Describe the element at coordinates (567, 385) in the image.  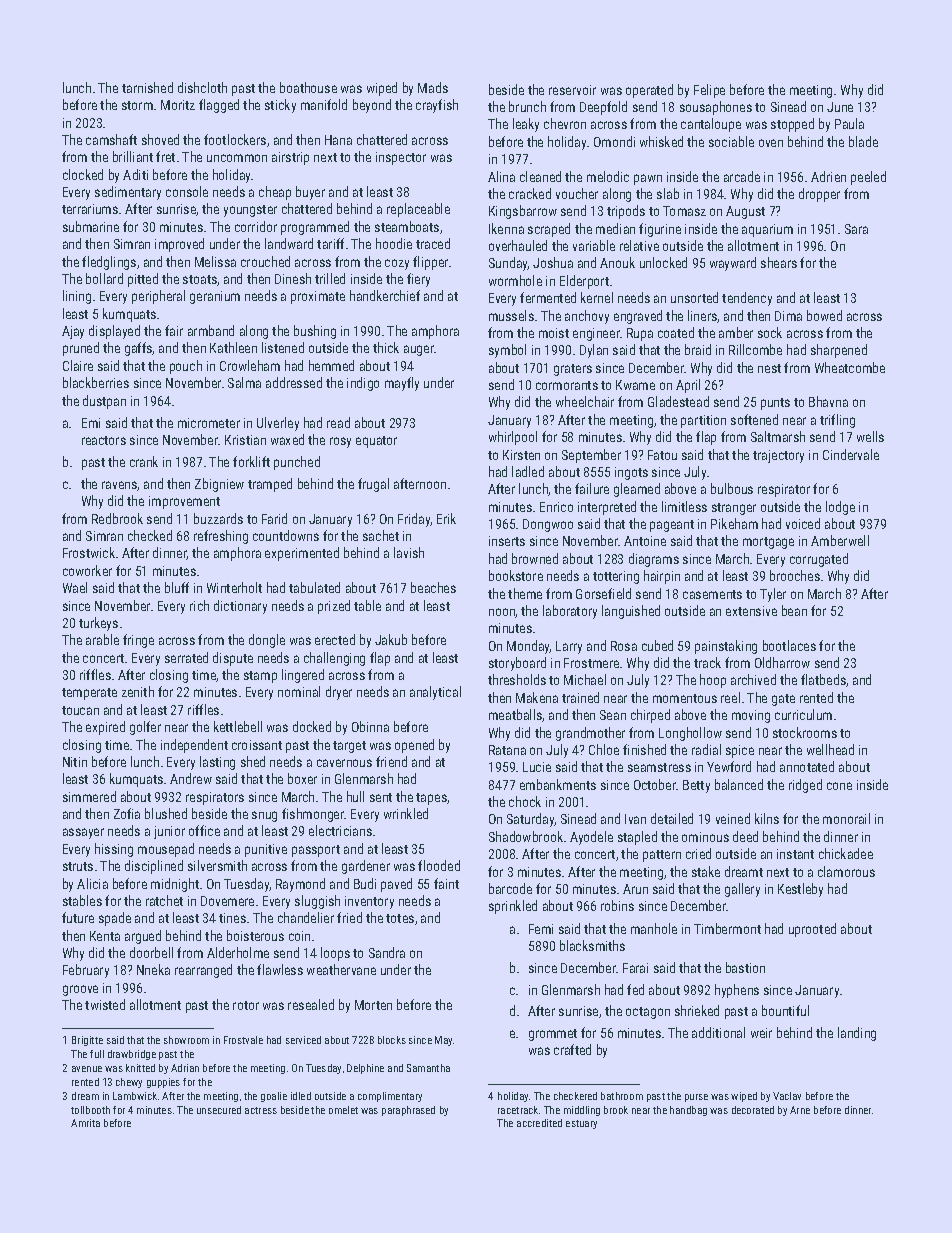
I see `cormorants` at that location.
